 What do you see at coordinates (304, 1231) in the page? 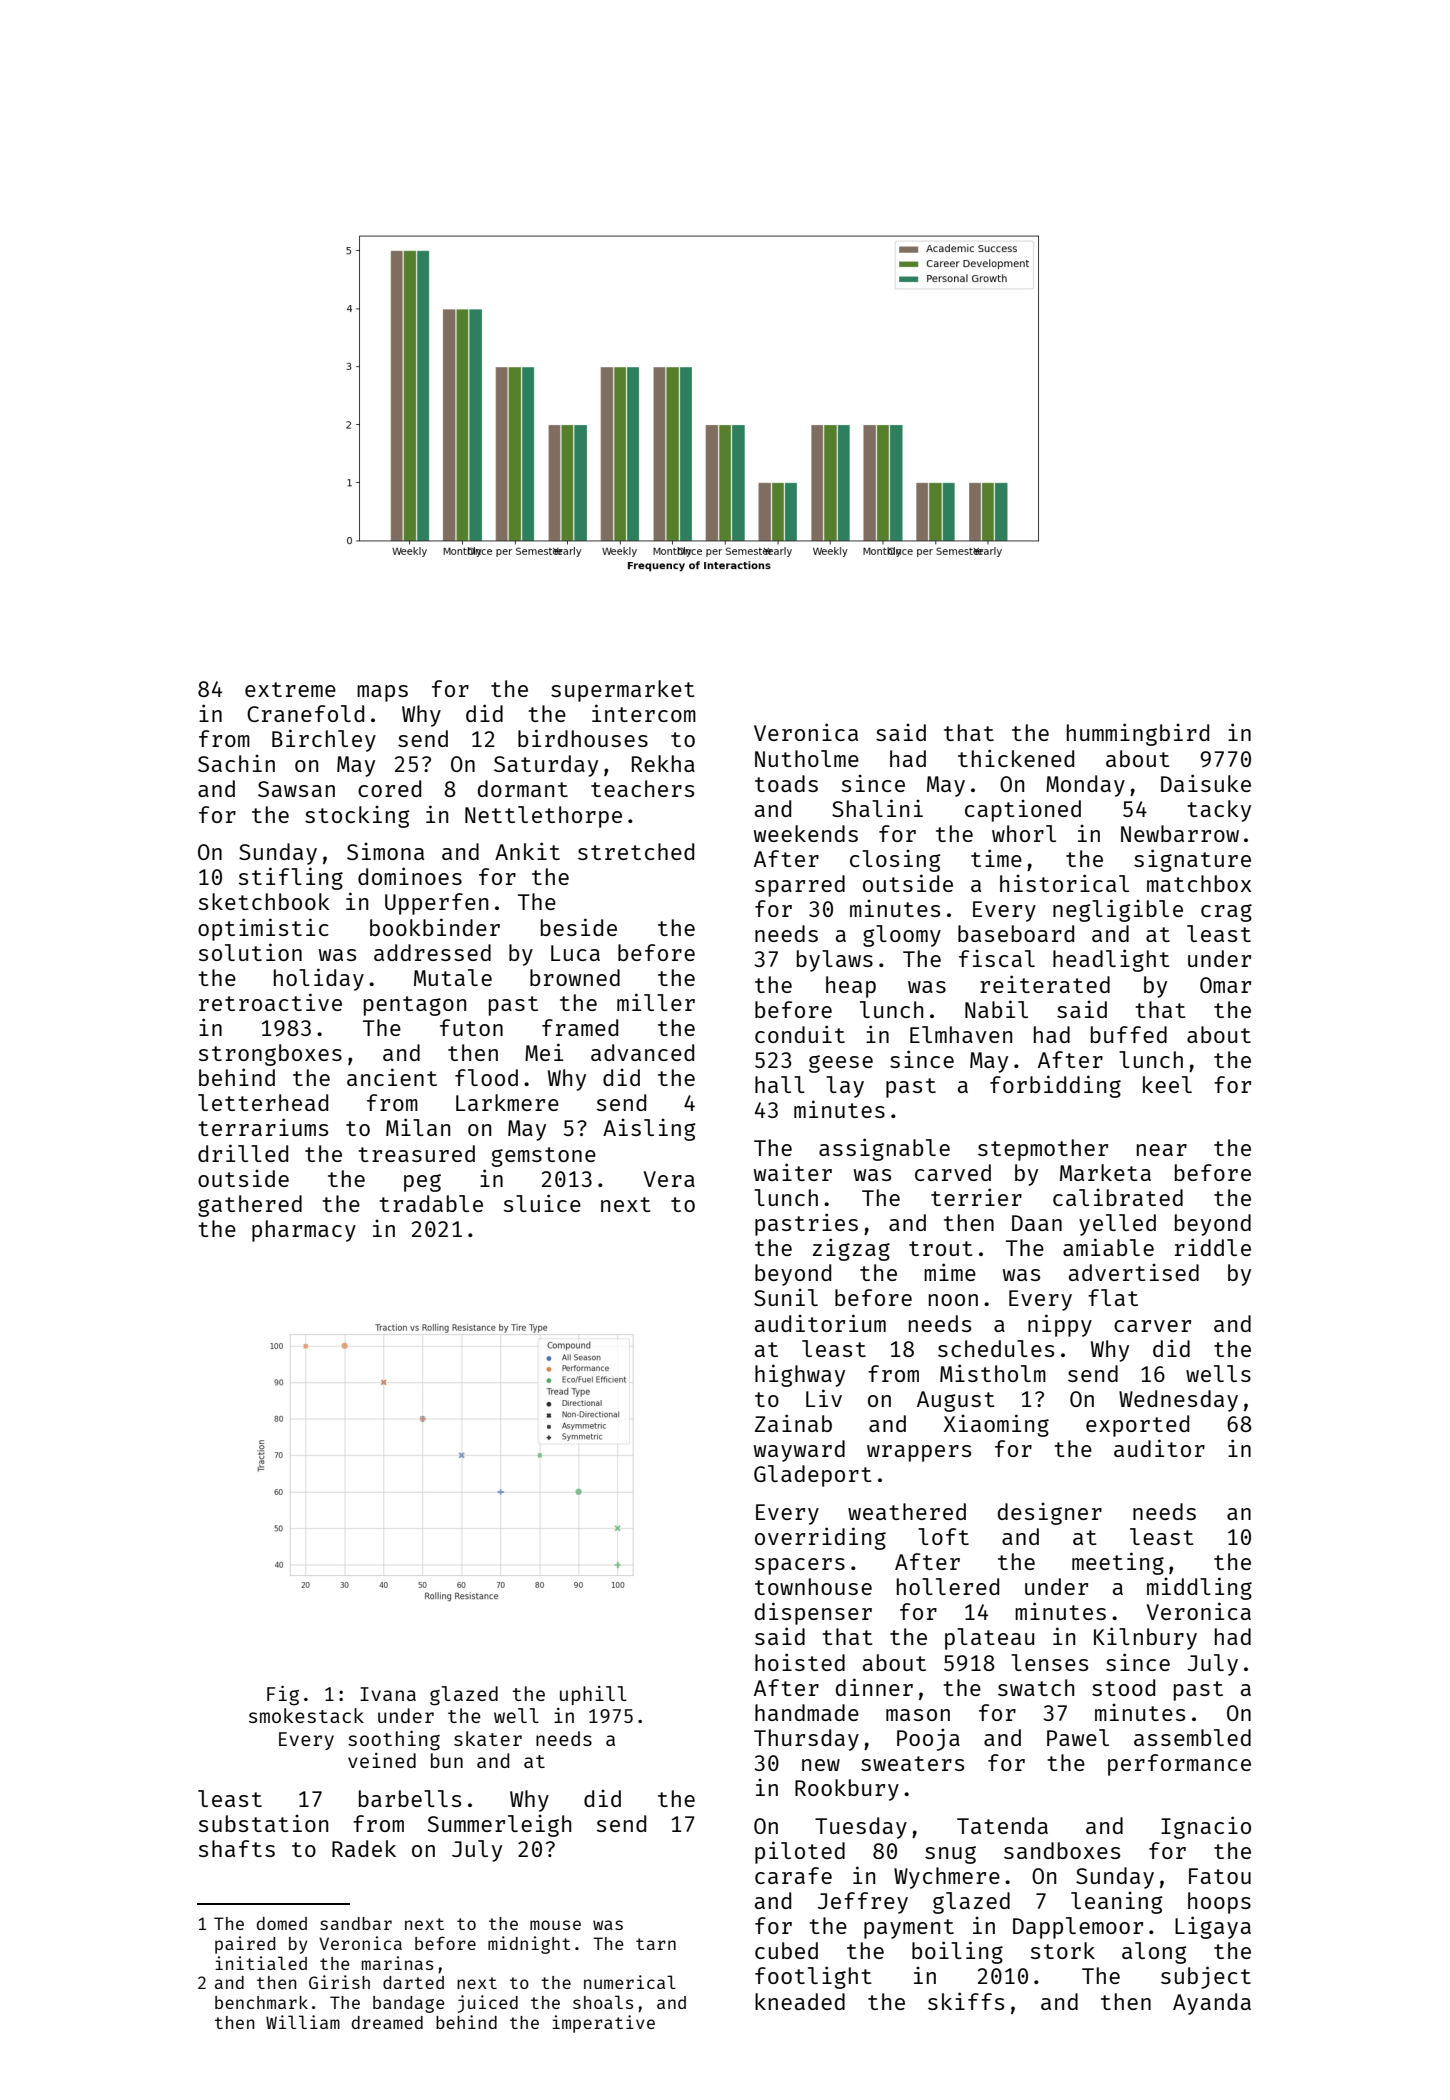
I see `pharmacy` at bounding box center [304, 1231].
